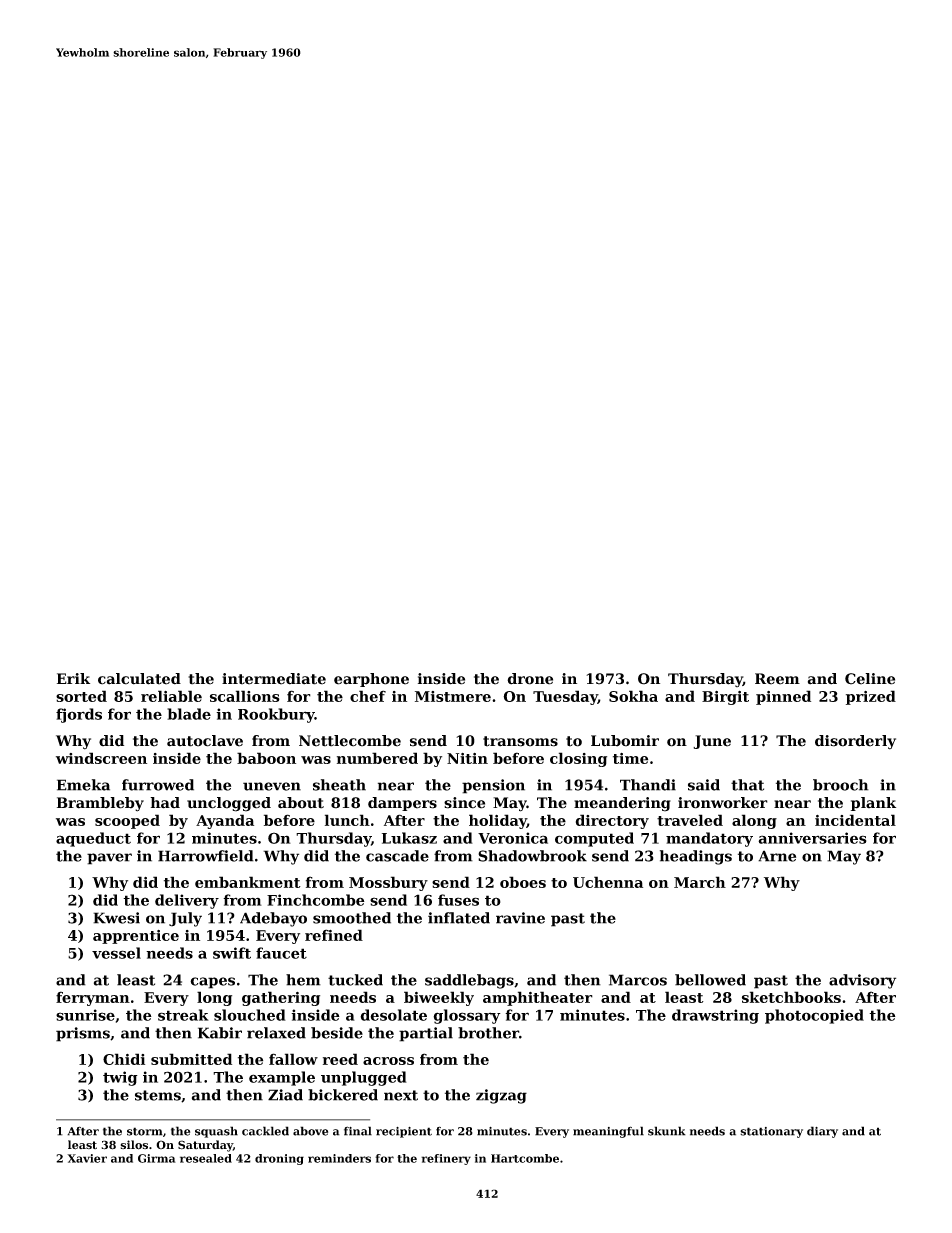 The width and height of the screenshot is (952, 1233). What do you see at coordinates (404, 1132) in the screenshot?
I see `recipient` at bounding box center [404, 1132].
